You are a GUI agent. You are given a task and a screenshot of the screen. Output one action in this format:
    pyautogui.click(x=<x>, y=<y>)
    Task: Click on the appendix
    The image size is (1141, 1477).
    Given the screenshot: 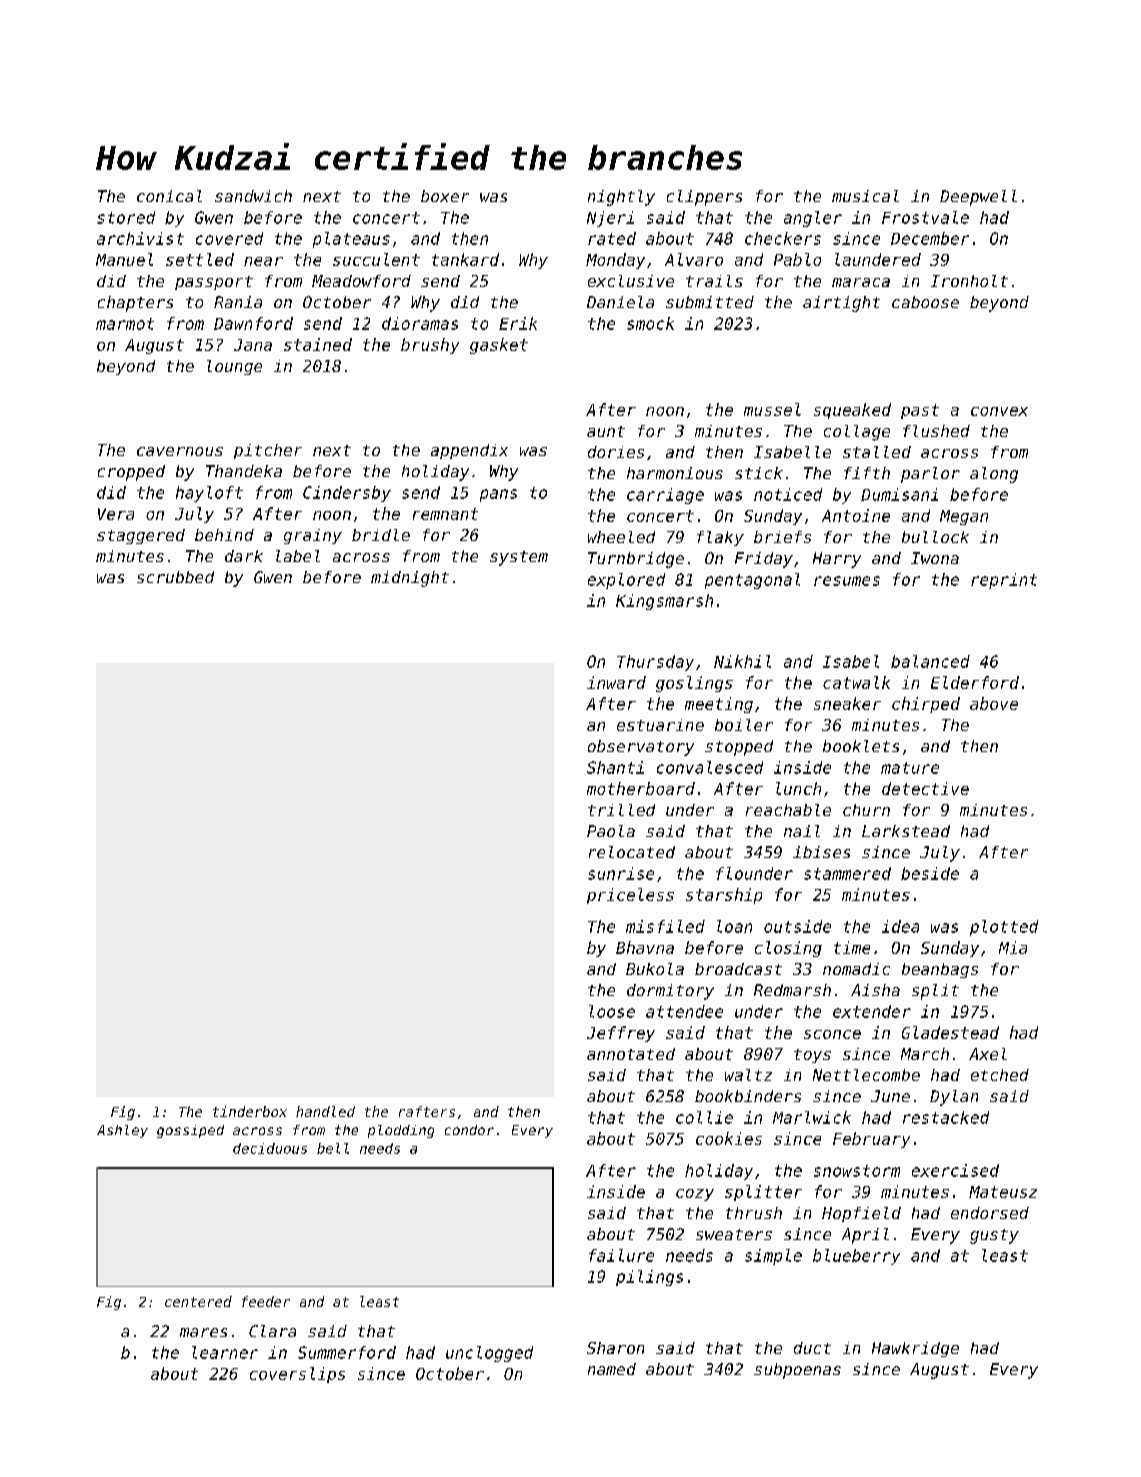 What is the action you would take?
    pyautogui.click(x=469, y=451)
